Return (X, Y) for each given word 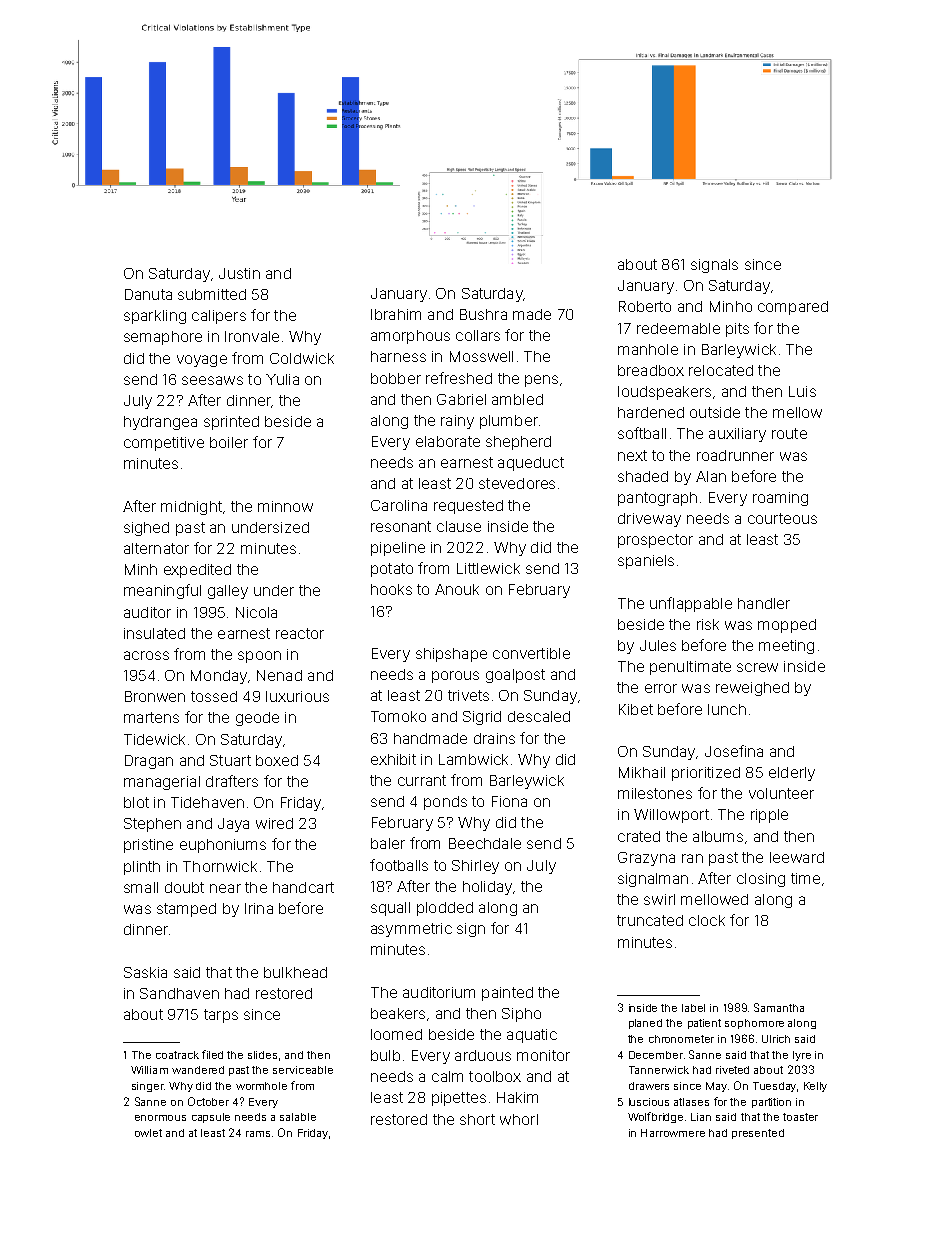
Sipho (521, 1015)
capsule (211, 1118)
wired (274, 823)
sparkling (155, 317)
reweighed (752, 689)
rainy (457, 422)
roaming (780, 499)
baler (388, 843)
